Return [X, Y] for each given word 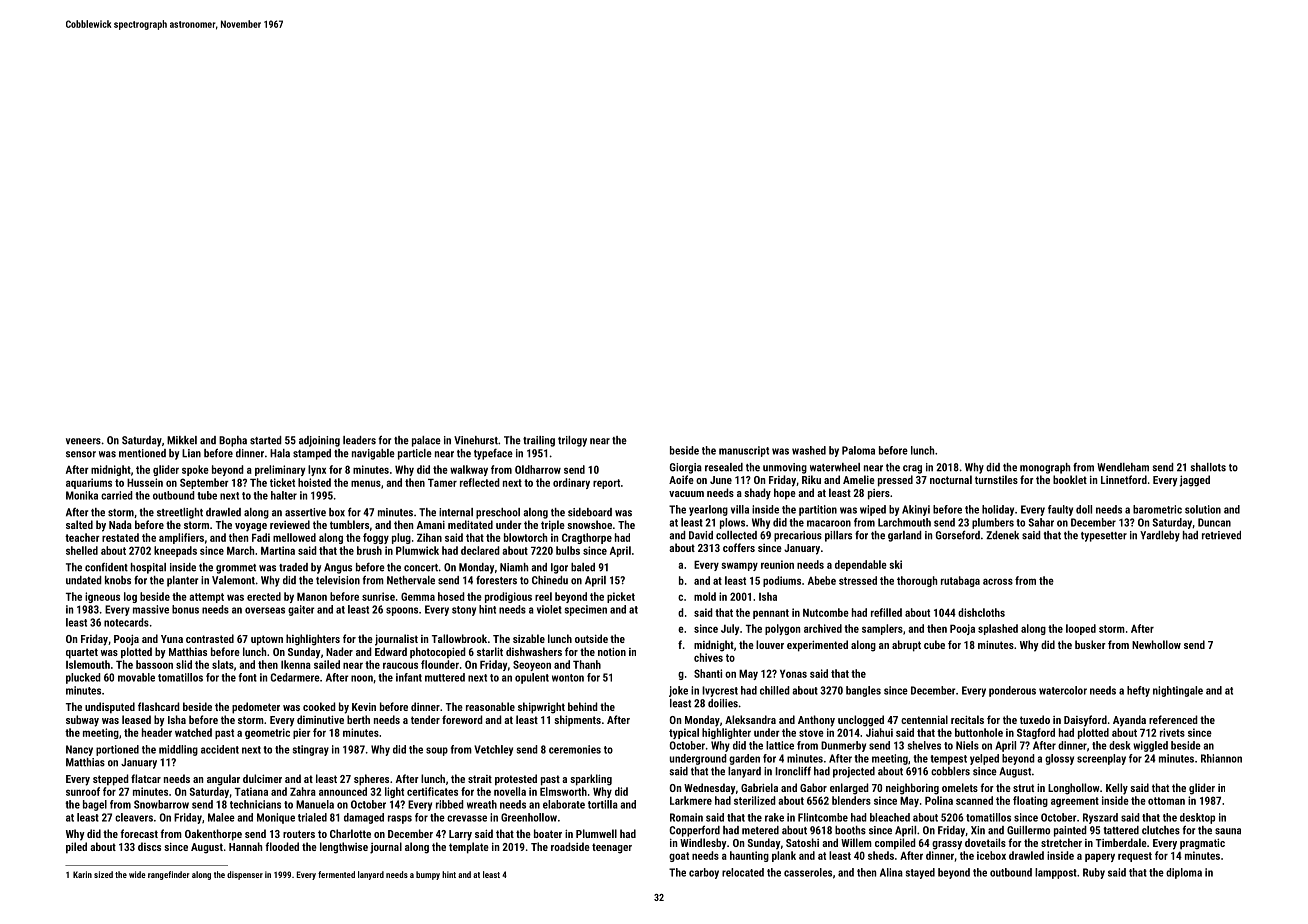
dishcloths [981, 612]
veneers [83, 441]
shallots [1208, 467]
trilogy [572, 441]
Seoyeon [532, 665]
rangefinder [169, 875]
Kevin [364, 707]
